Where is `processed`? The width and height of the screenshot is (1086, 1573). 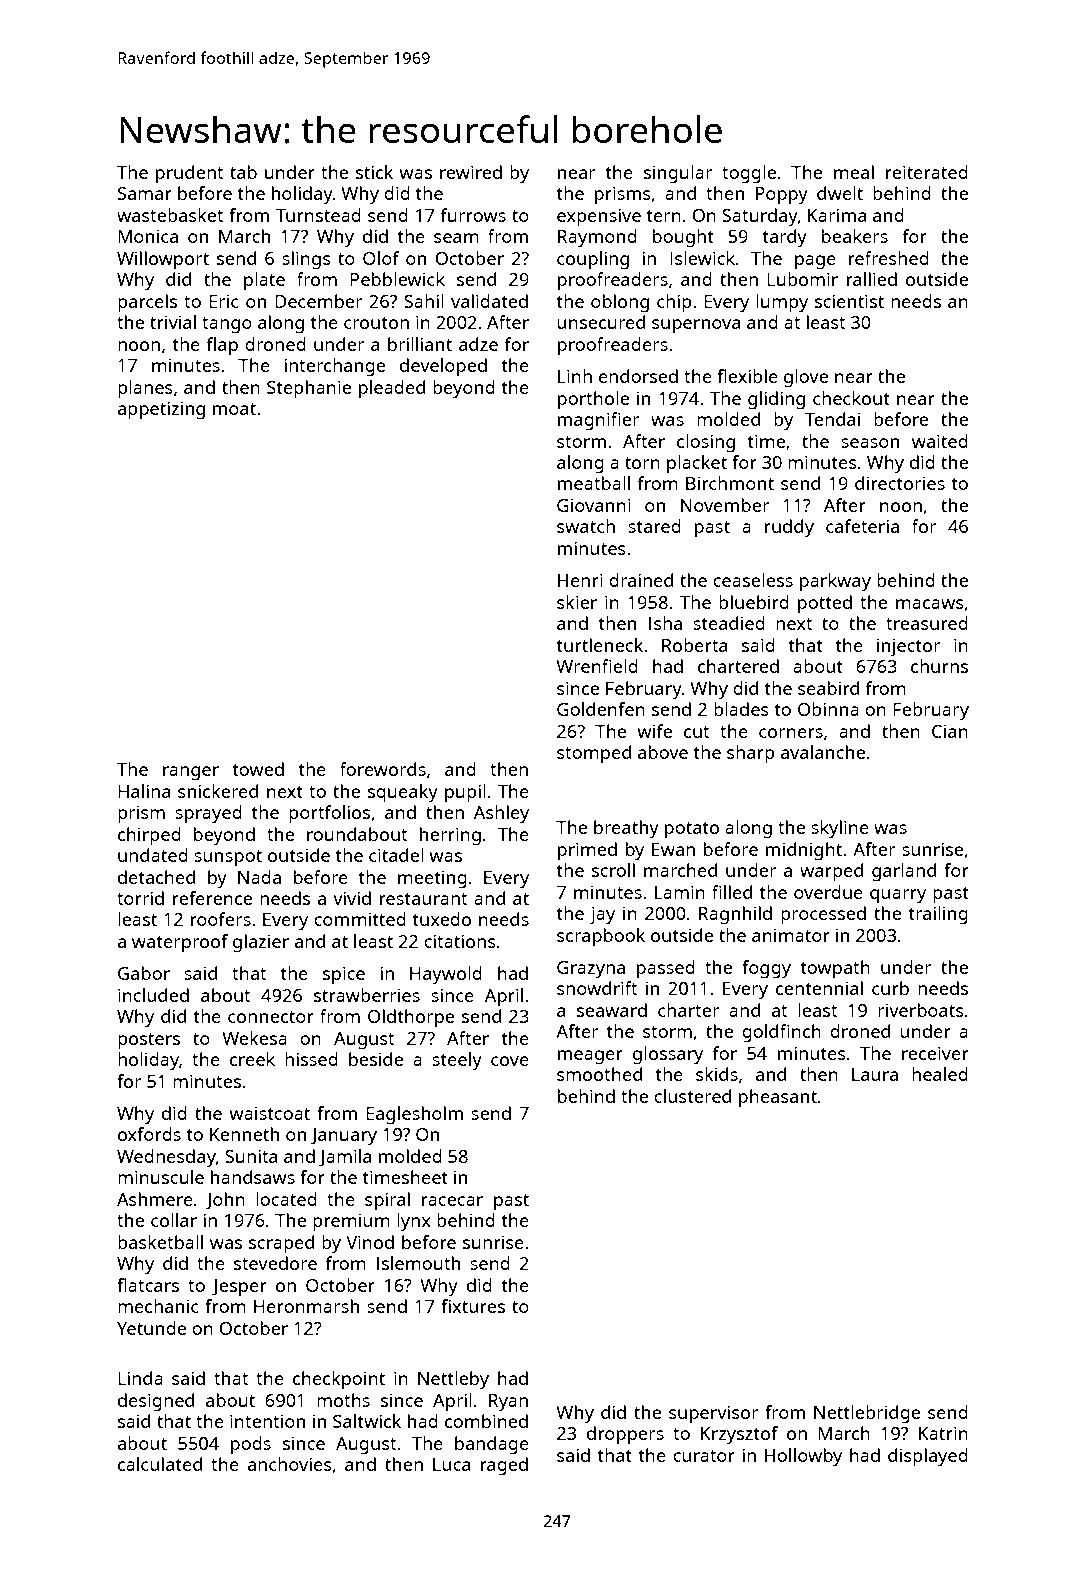
processed is located at coordinates (823, 915).
